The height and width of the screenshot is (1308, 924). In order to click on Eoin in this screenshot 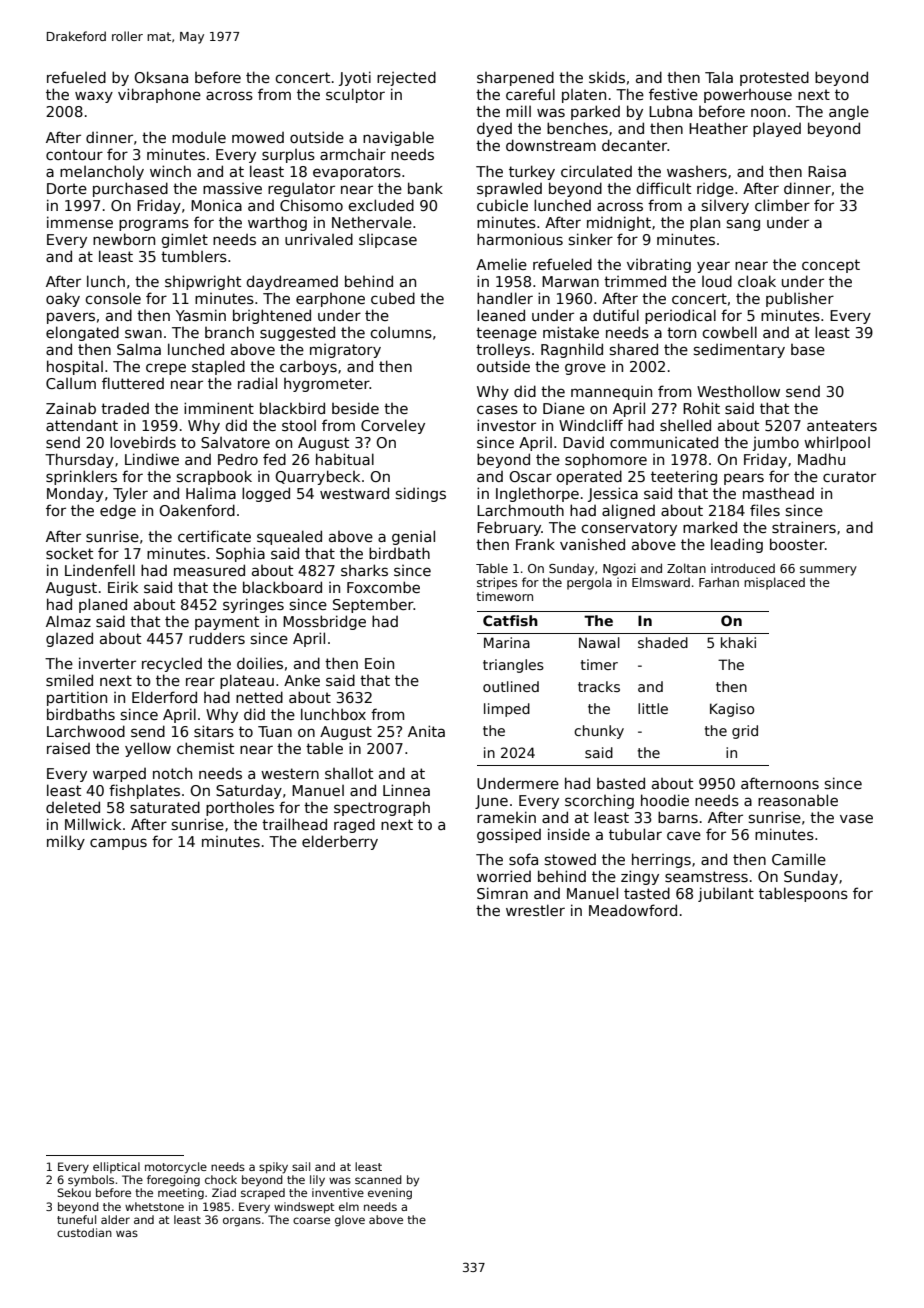, I will do `click(379, 663)`.
